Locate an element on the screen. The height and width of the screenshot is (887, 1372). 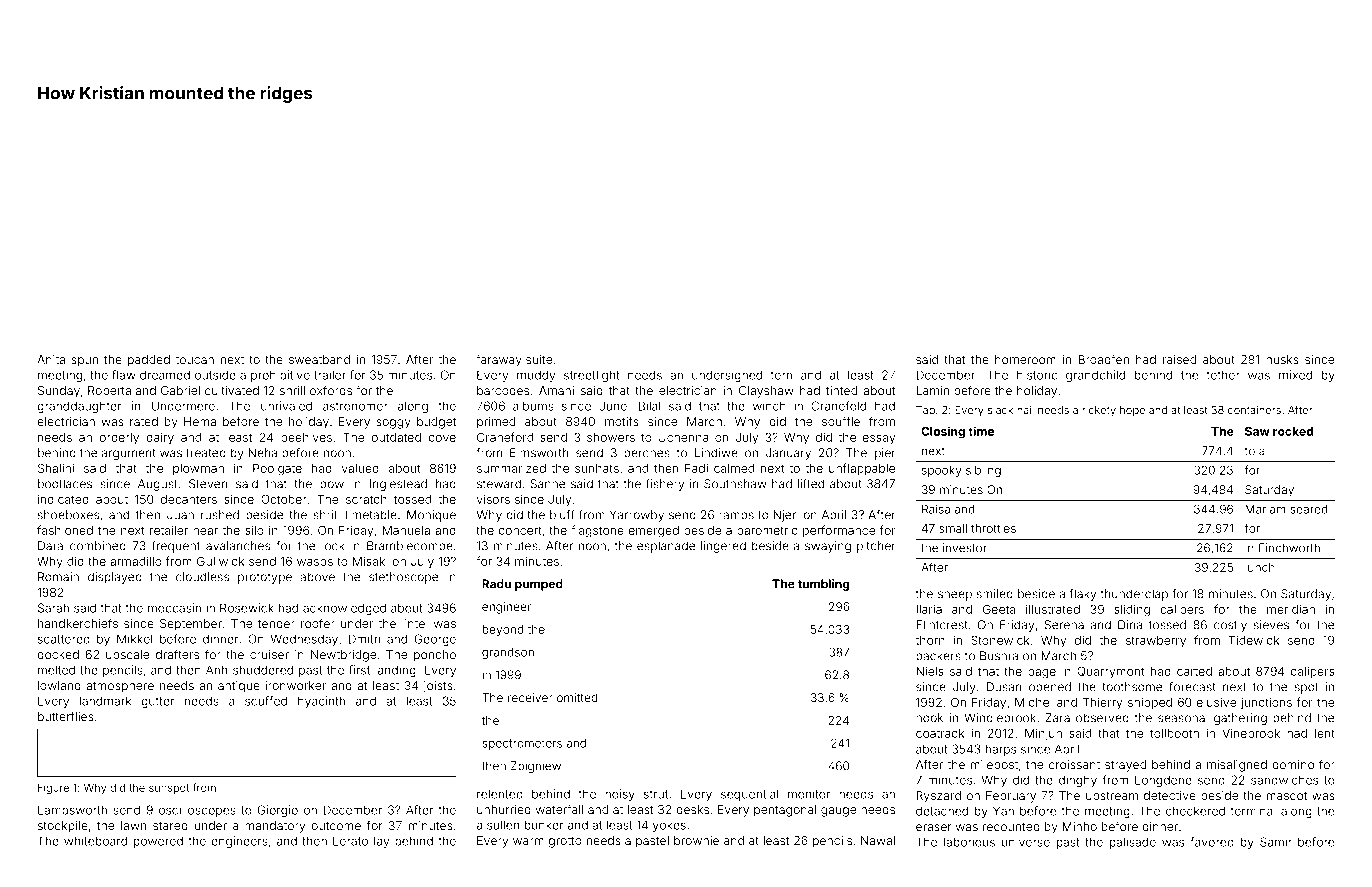
homeroom is located at coordinates (1025, 359).
